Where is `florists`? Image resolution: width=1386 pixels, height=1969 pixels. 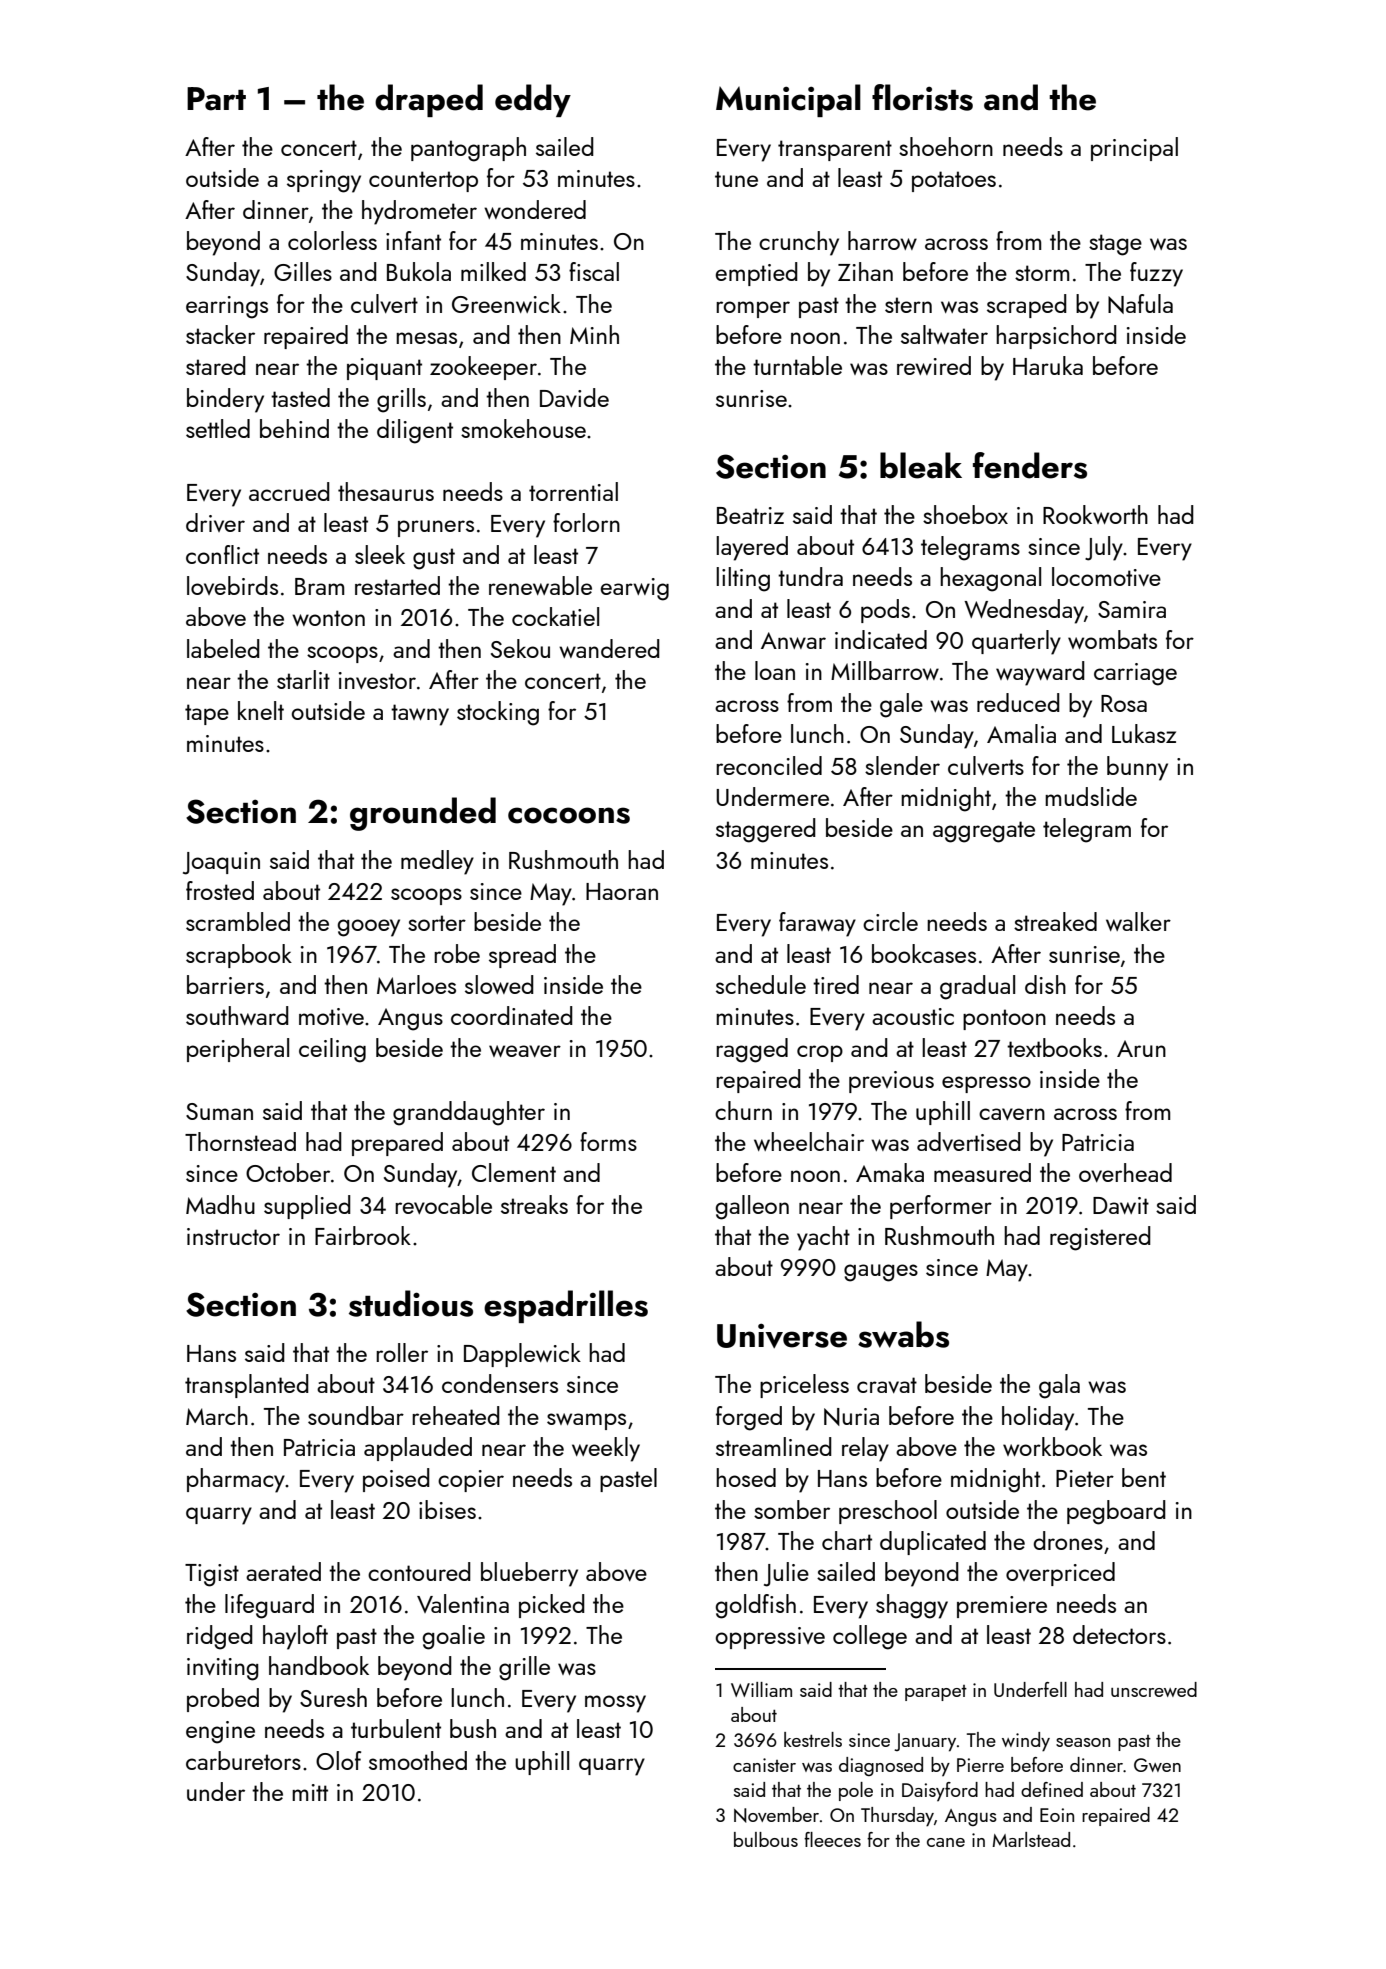 florists is located at coordinates (922, 97).
